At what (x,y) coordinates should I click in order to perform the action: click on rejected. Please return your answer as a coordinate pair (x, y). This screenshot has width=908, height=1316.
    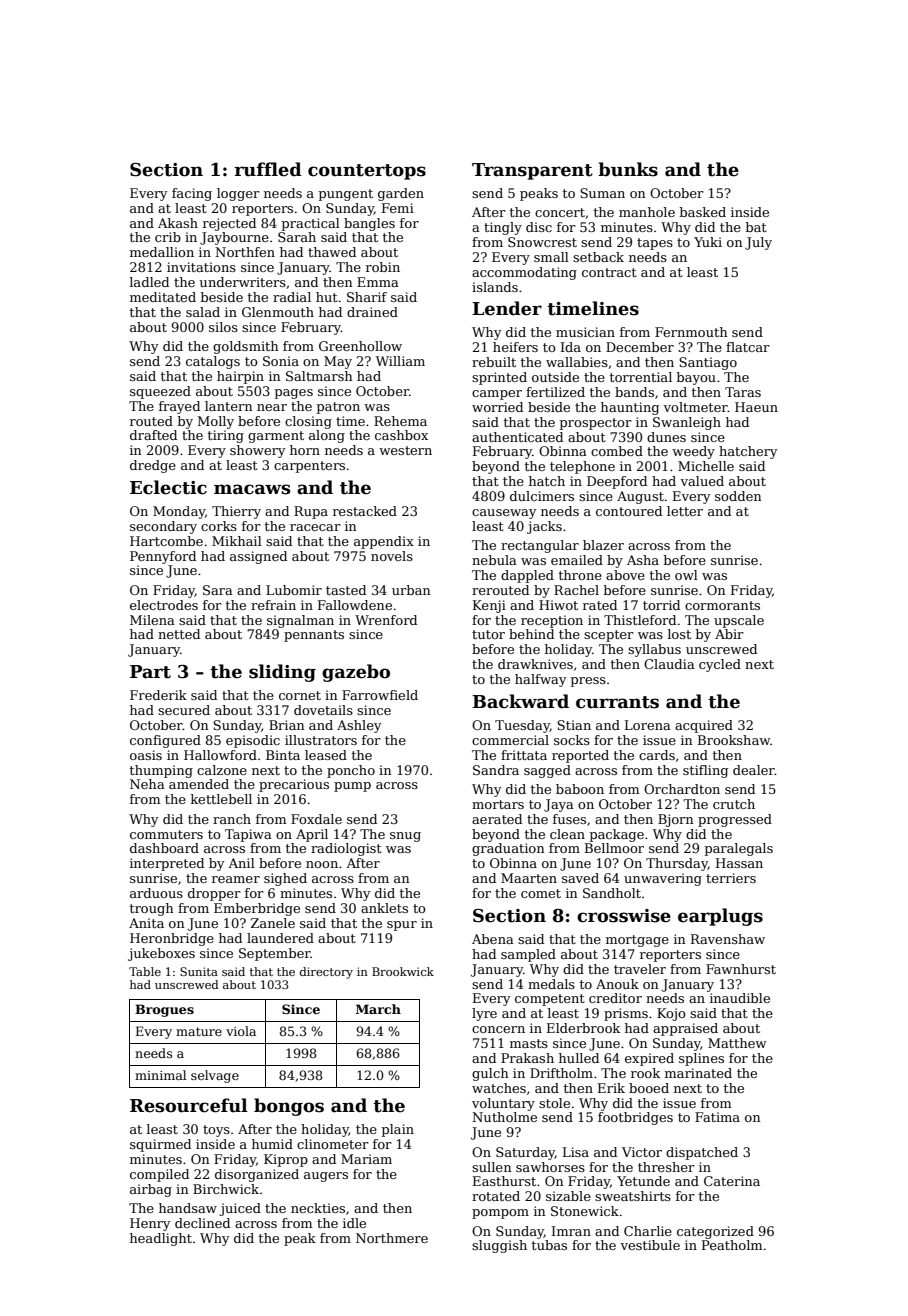
    Looking at the image, I should click on (229, 224).
